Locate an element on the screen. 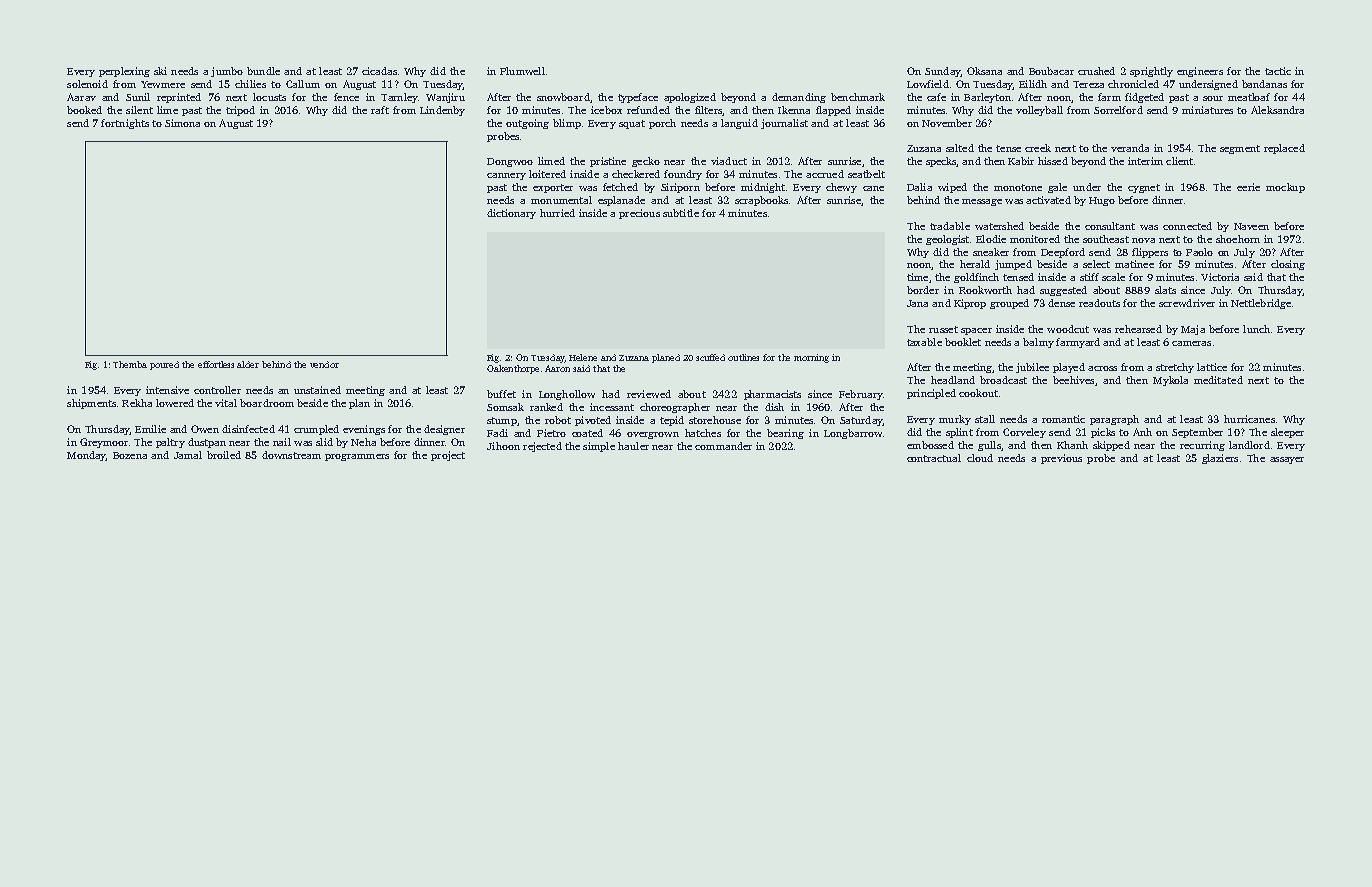 This screenshot has width=1372, height=887. Tarnley is located at coordinates (399, 98).
